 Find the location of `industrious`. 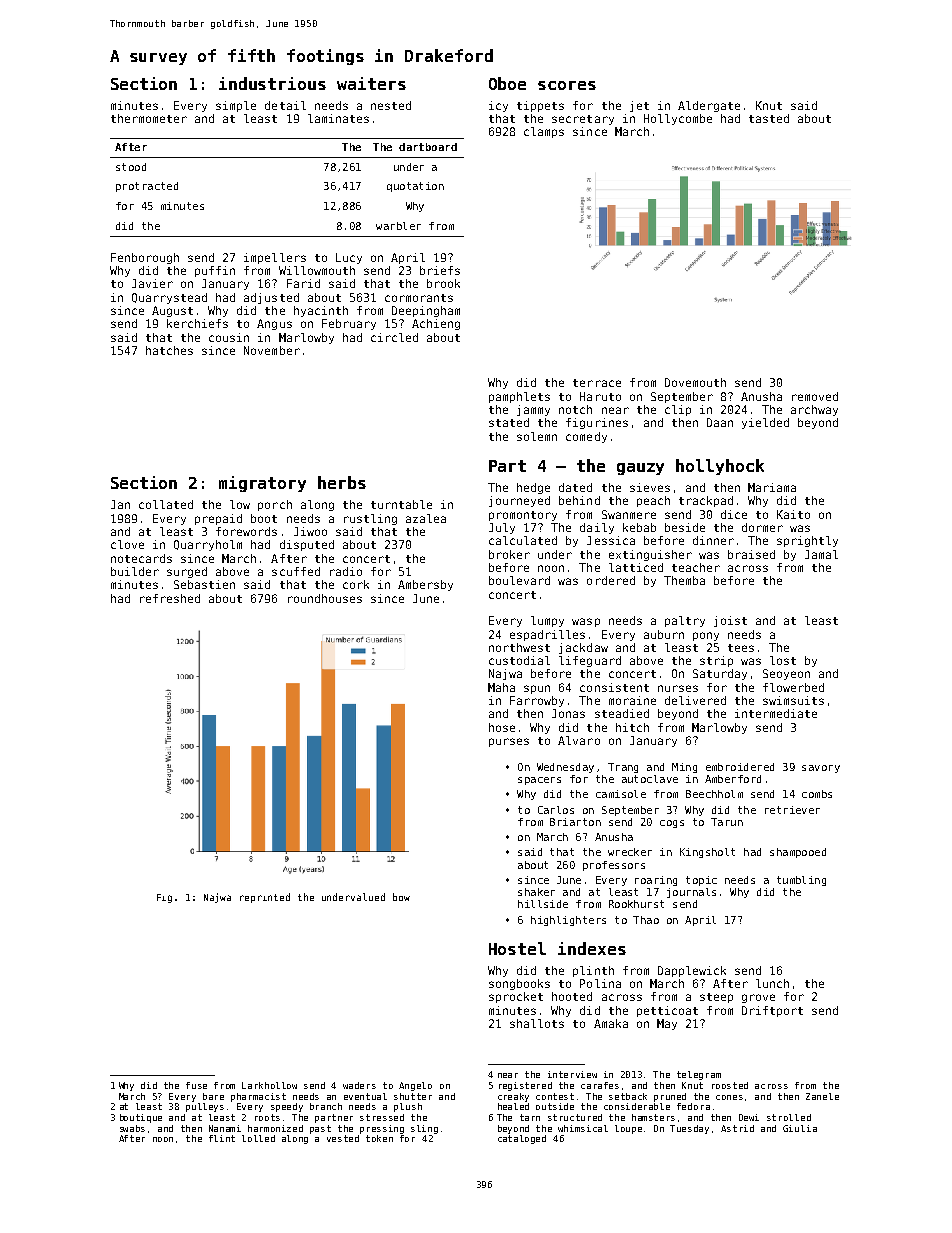

industrious is located at coordinates (272, 83).
